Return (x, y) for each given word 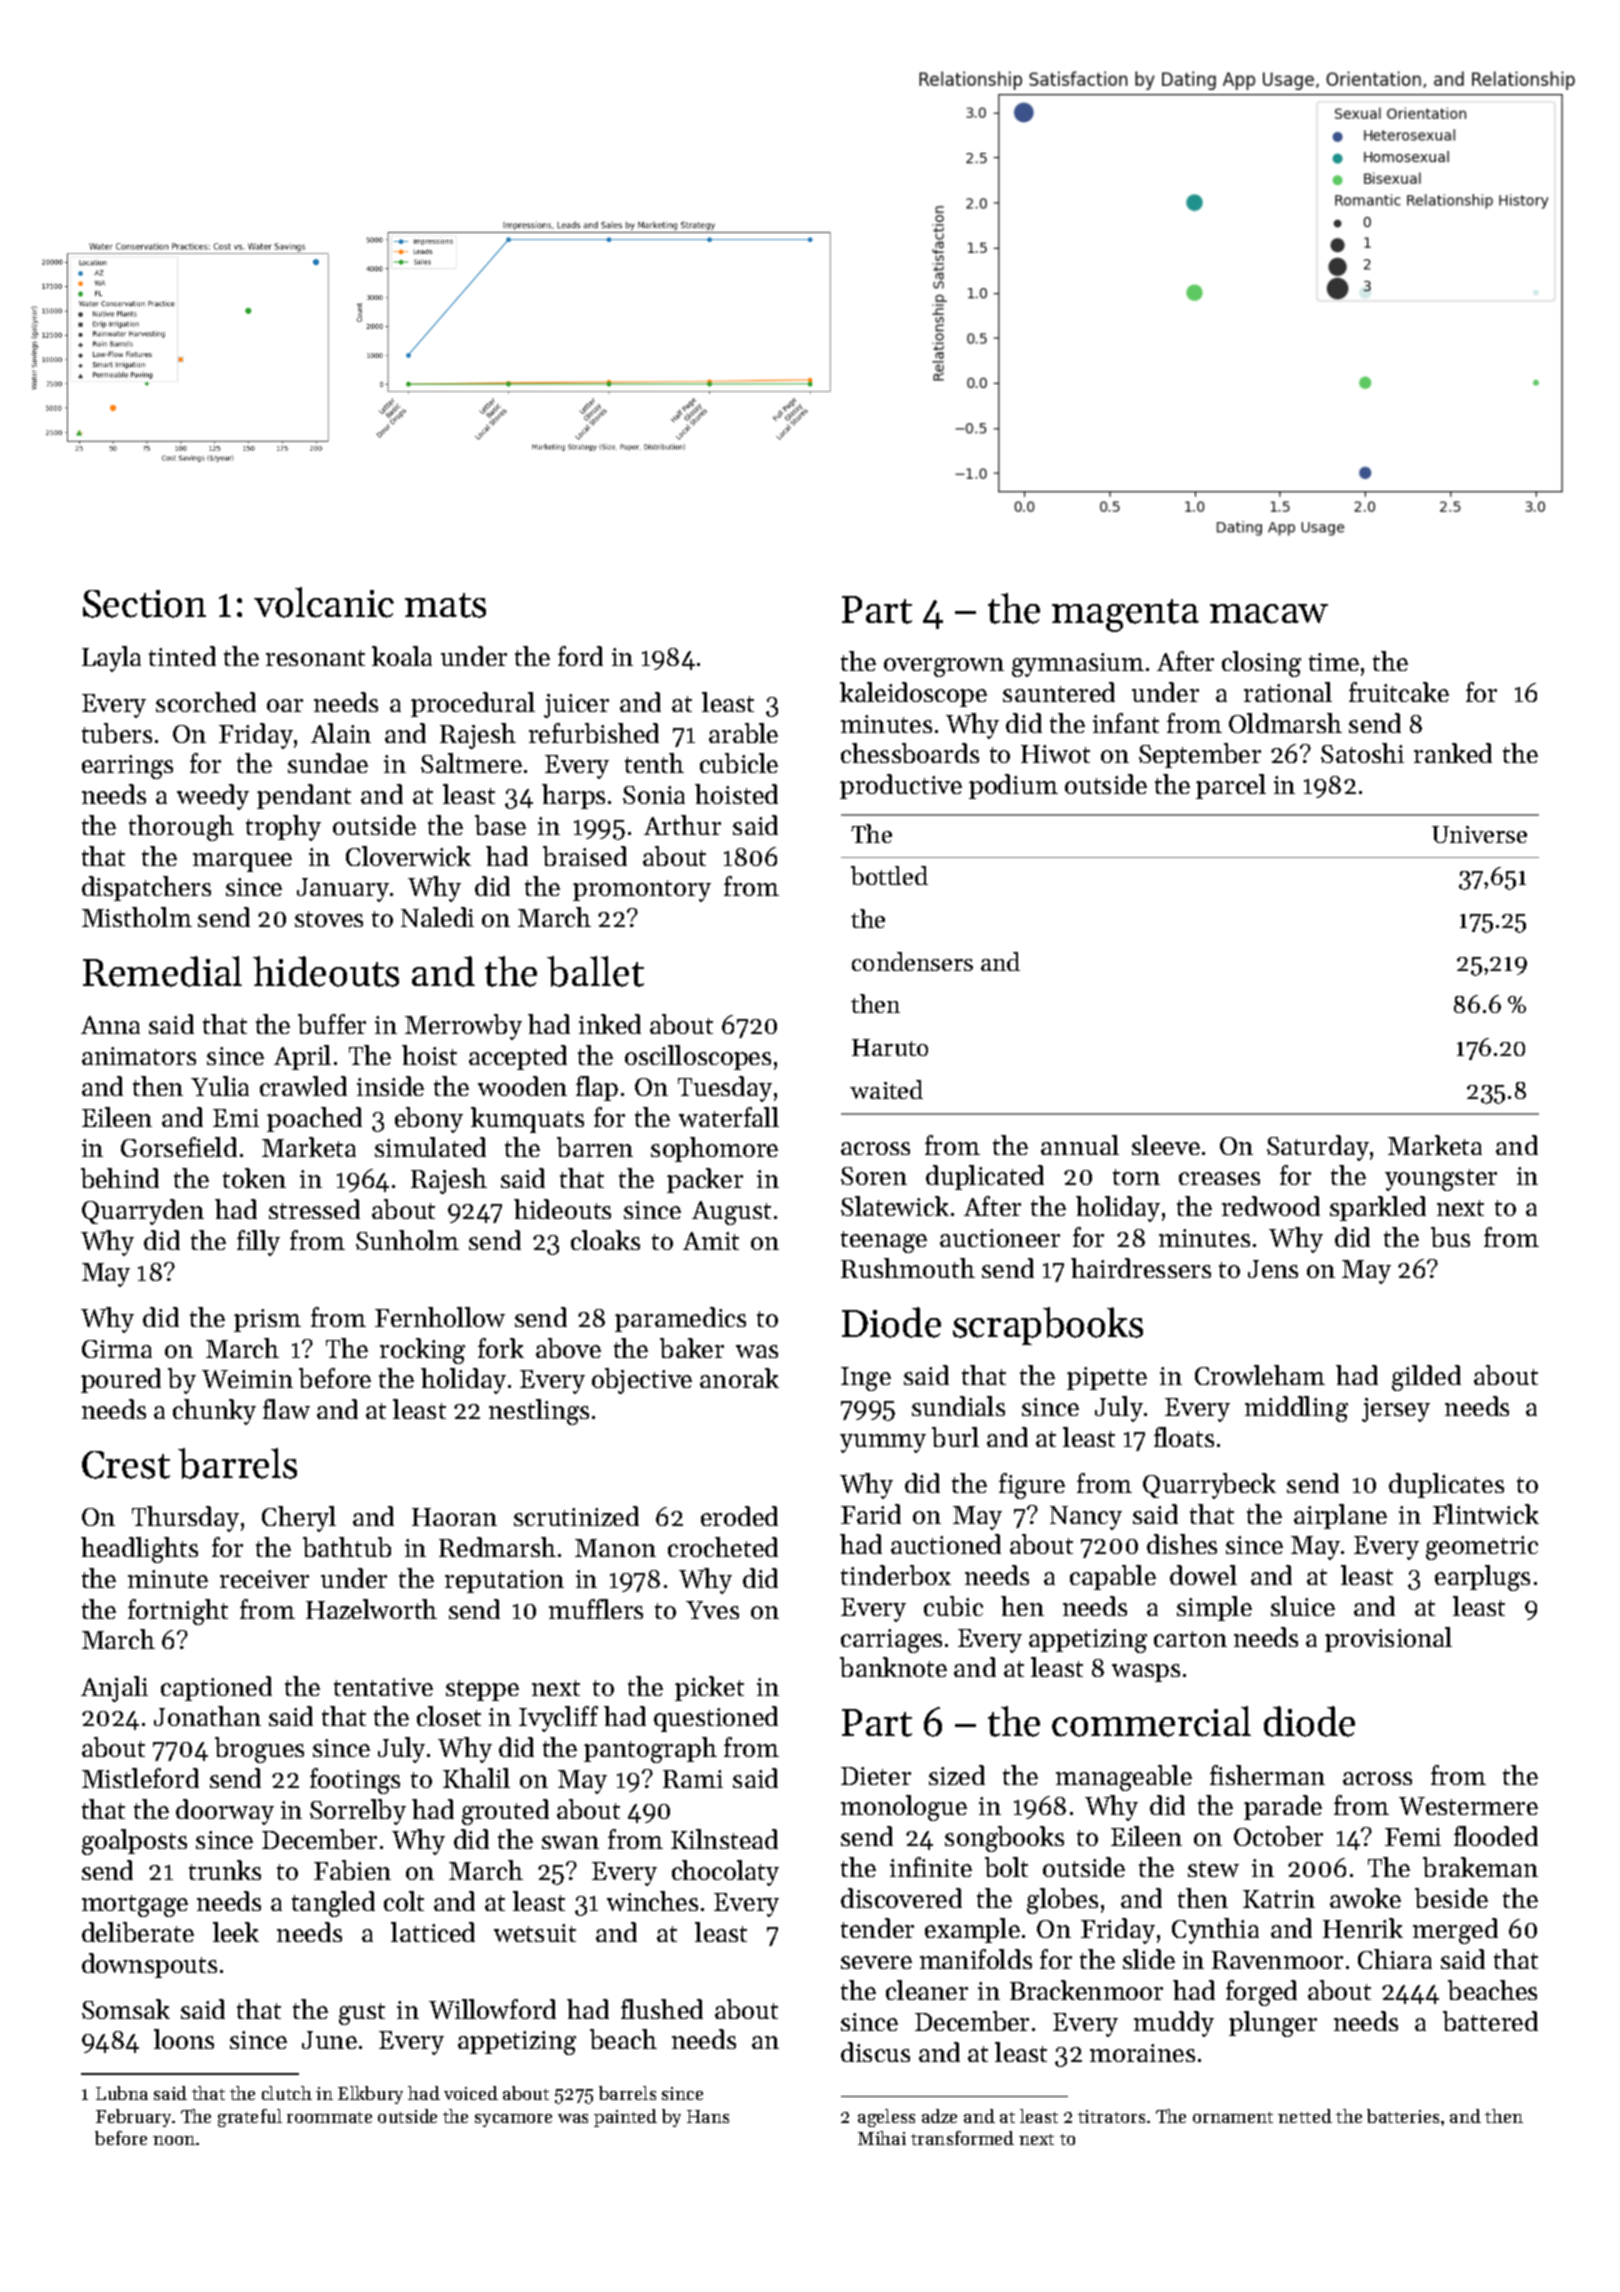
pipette (1107, 1378)
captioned (216, 1688)
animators (139, 1056)
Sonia (654, 795)
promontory (642, 891)
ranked (1453, 753)
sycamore (513, 2120)
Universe (1479, 834)
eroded (739, 1516)
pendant (304, 796)
